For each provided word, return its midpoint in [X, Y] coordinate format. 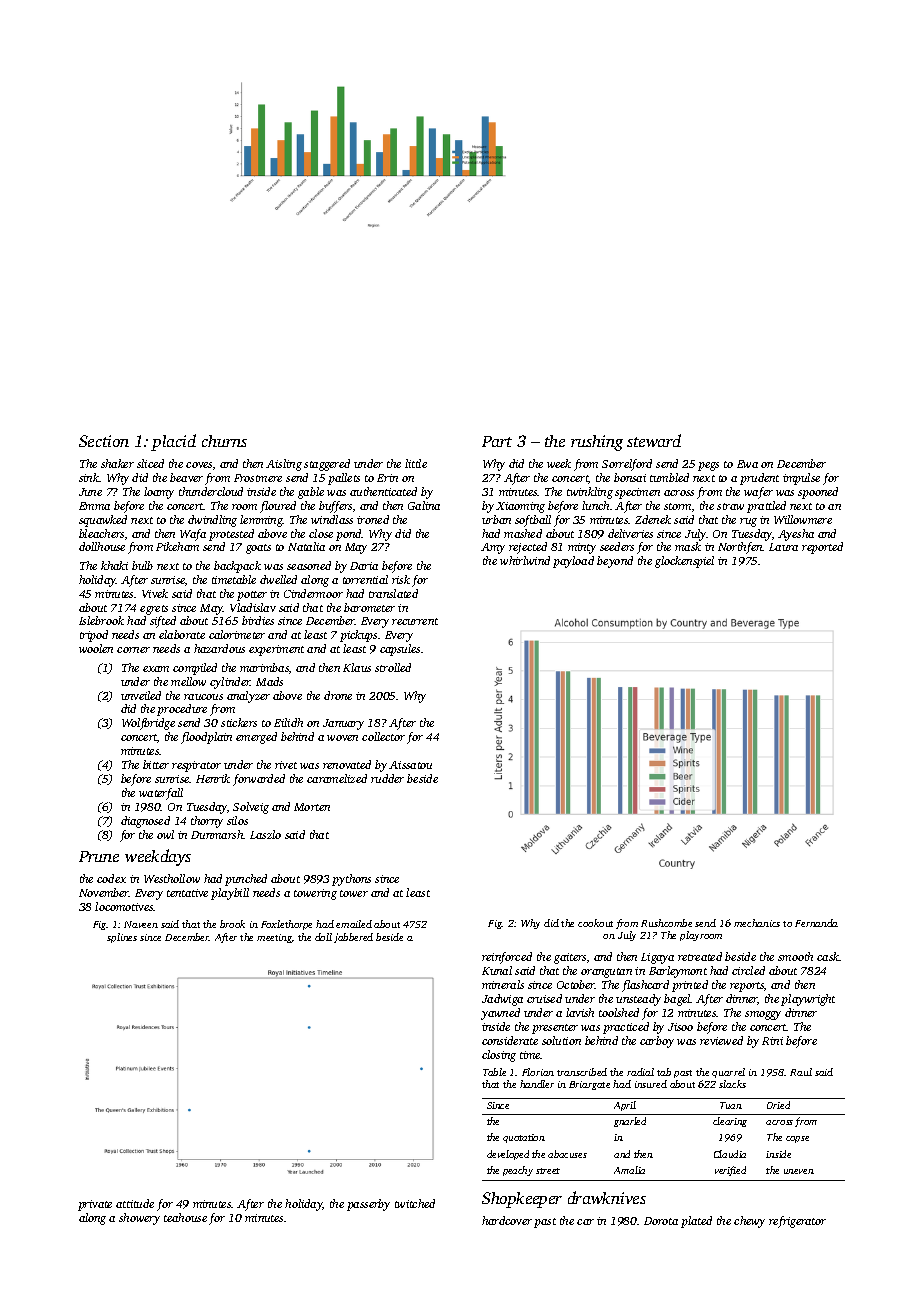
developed [508, 1155]
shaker [117, 463]
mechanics [757, 923]
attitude [135, 1203]
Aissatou [410, 765]
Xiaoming [520, 507]
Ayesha [796, 535]
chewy [749, 1222]
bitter [156, 764]
